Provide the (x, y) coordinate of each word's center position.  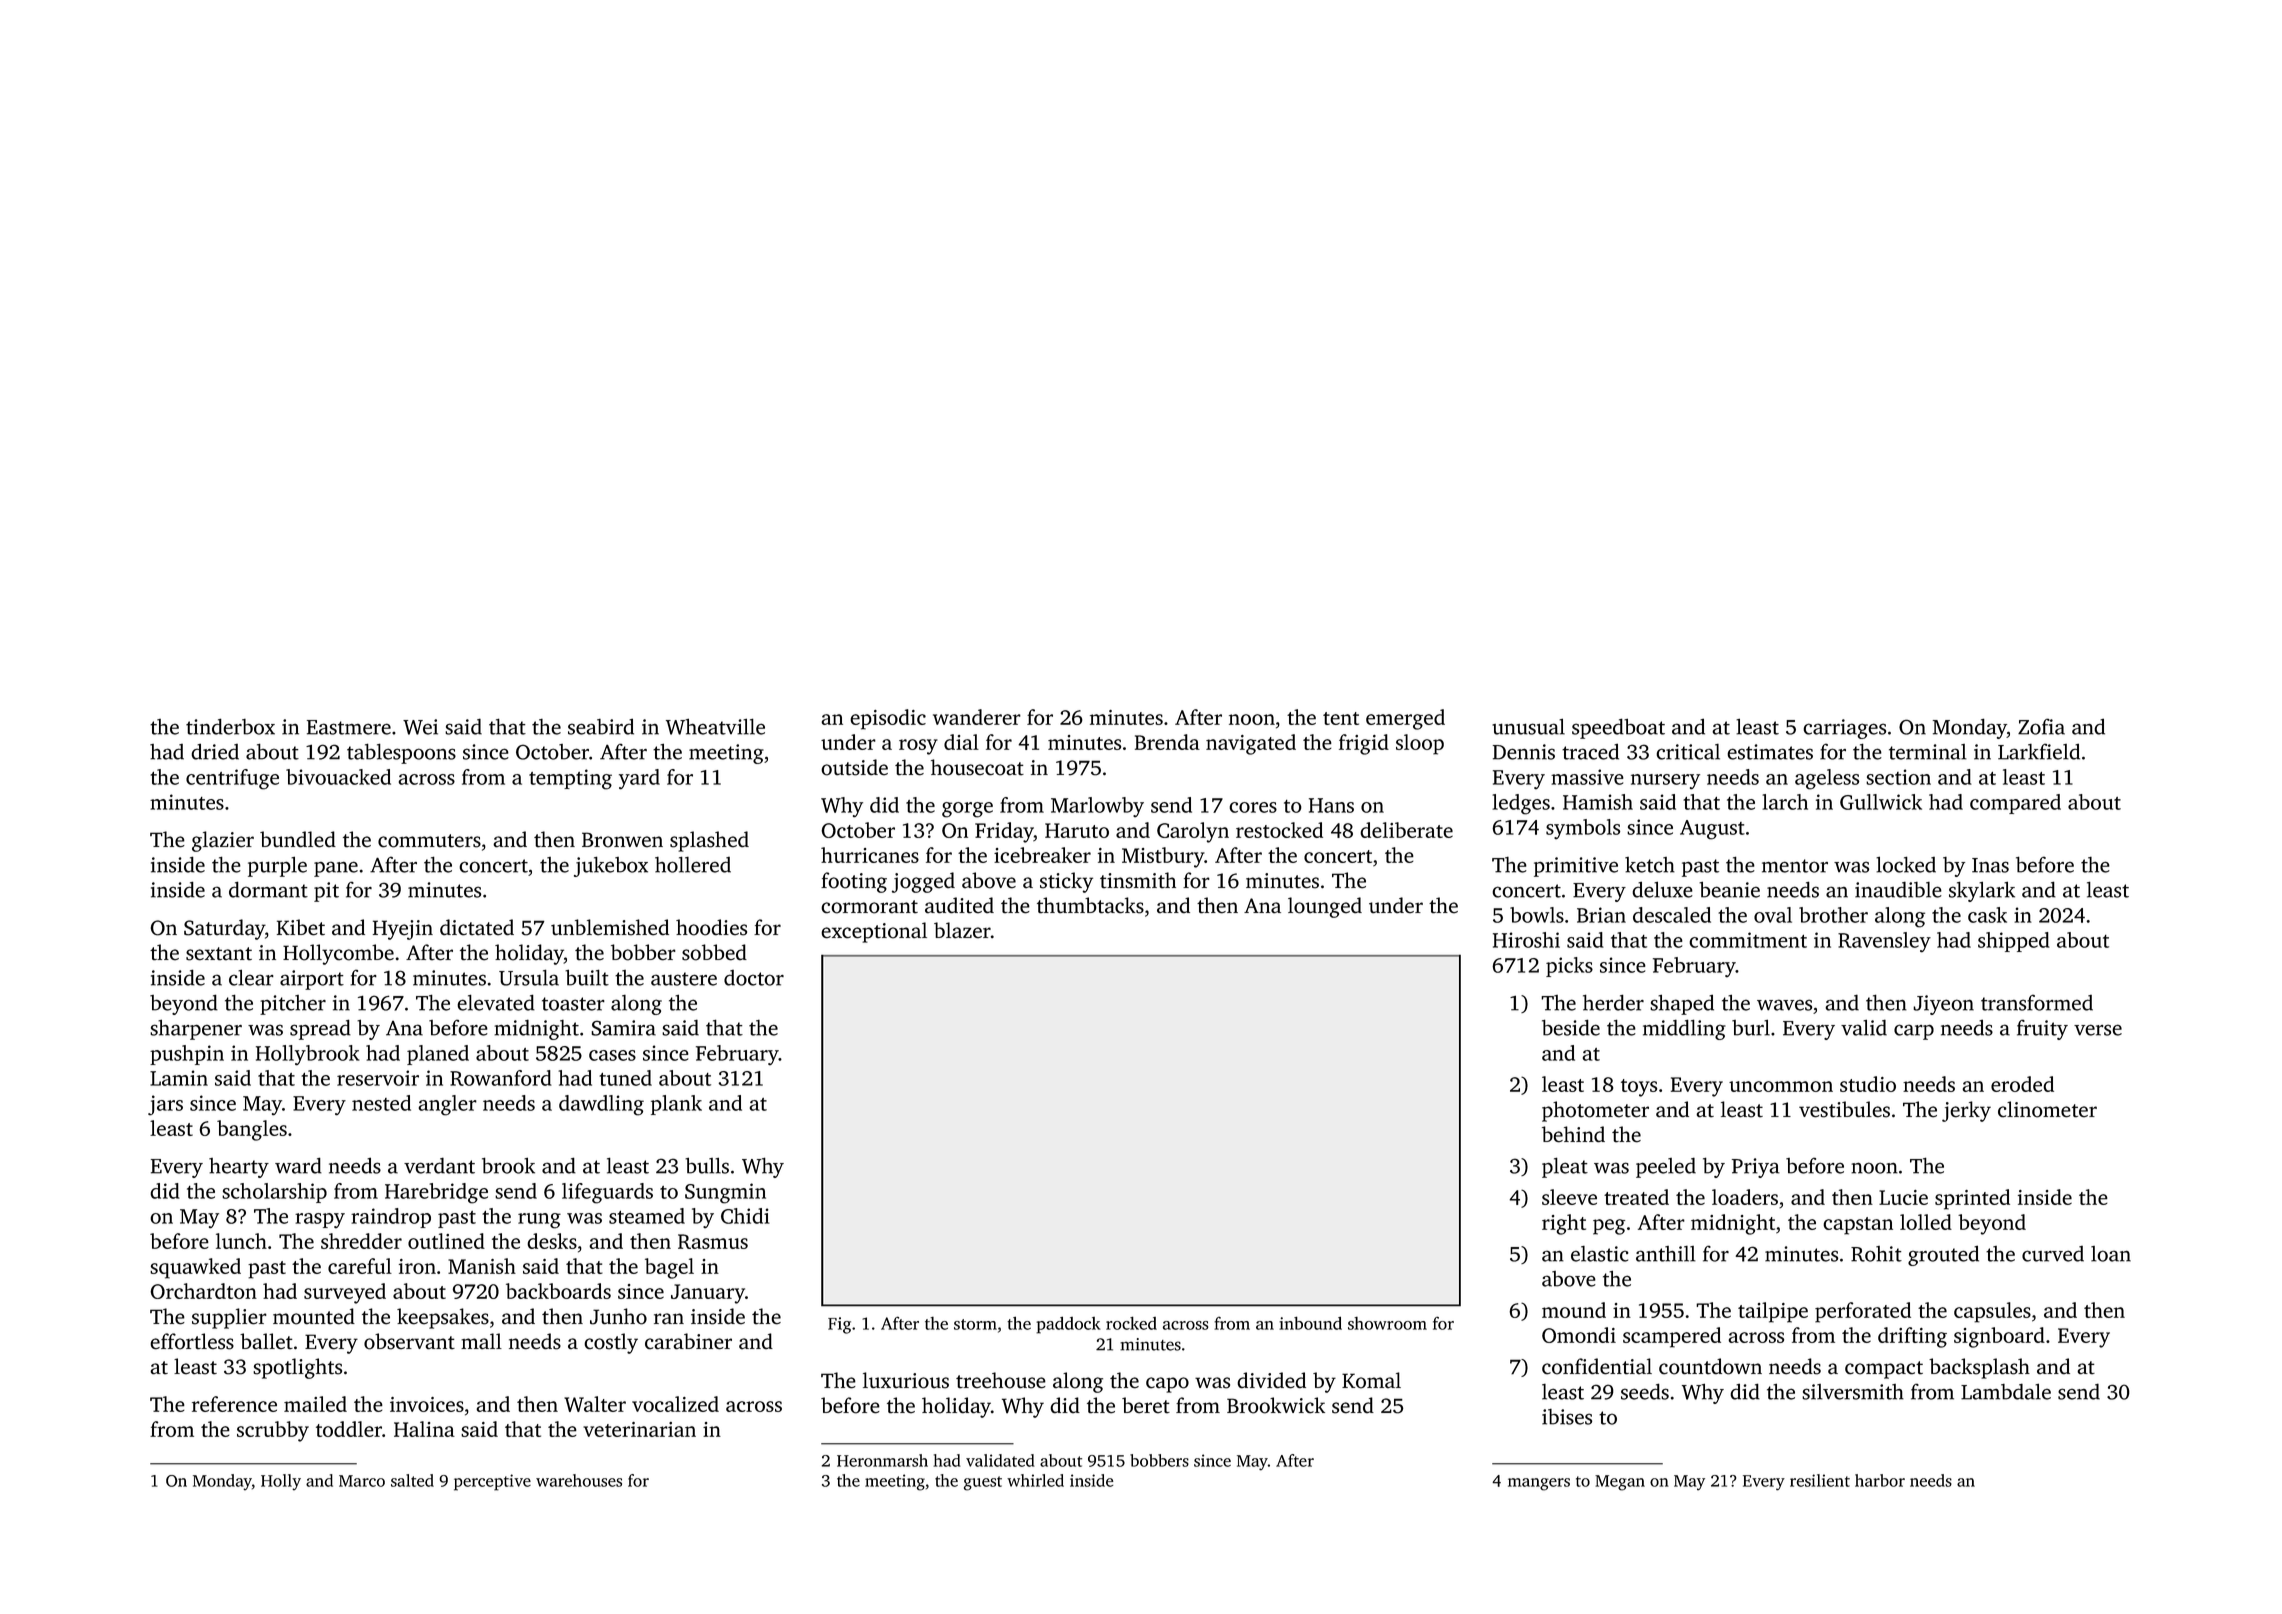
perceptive (492, 1482)
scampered (1672, 1337)
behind (1573, 1134)
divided (1271, 1380)
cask (1987, 915)
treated (1636, 1197)
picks (1569, 967)
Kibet (301, 927)
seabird (601, 726)
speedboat (1618, 728)
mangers (1539, 1484)
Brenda (1167, 742)
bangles (252, 1130)
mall (481, 1341)
